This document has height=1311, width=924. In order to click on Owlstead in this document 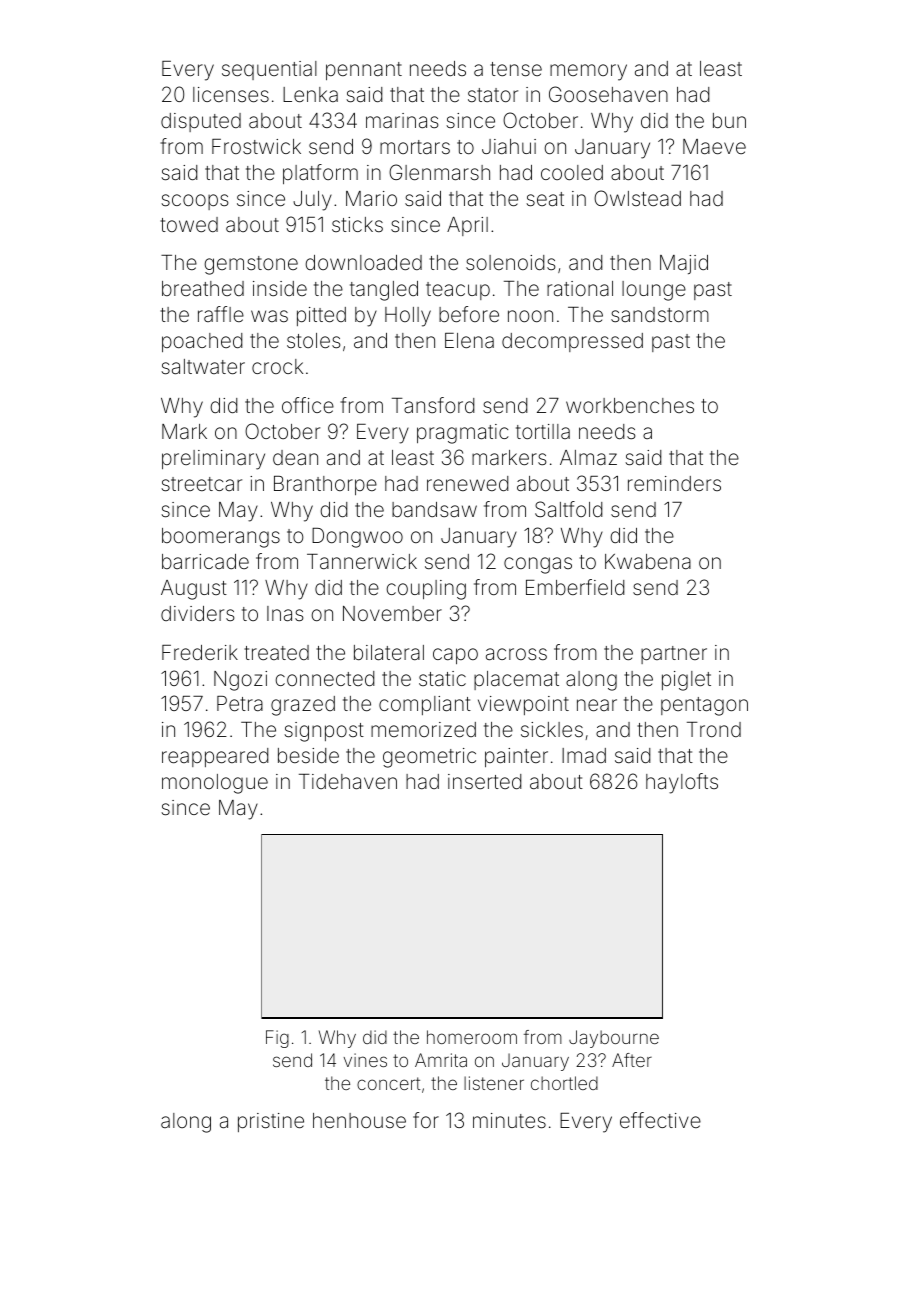, I will do `click(637, 198)`.
